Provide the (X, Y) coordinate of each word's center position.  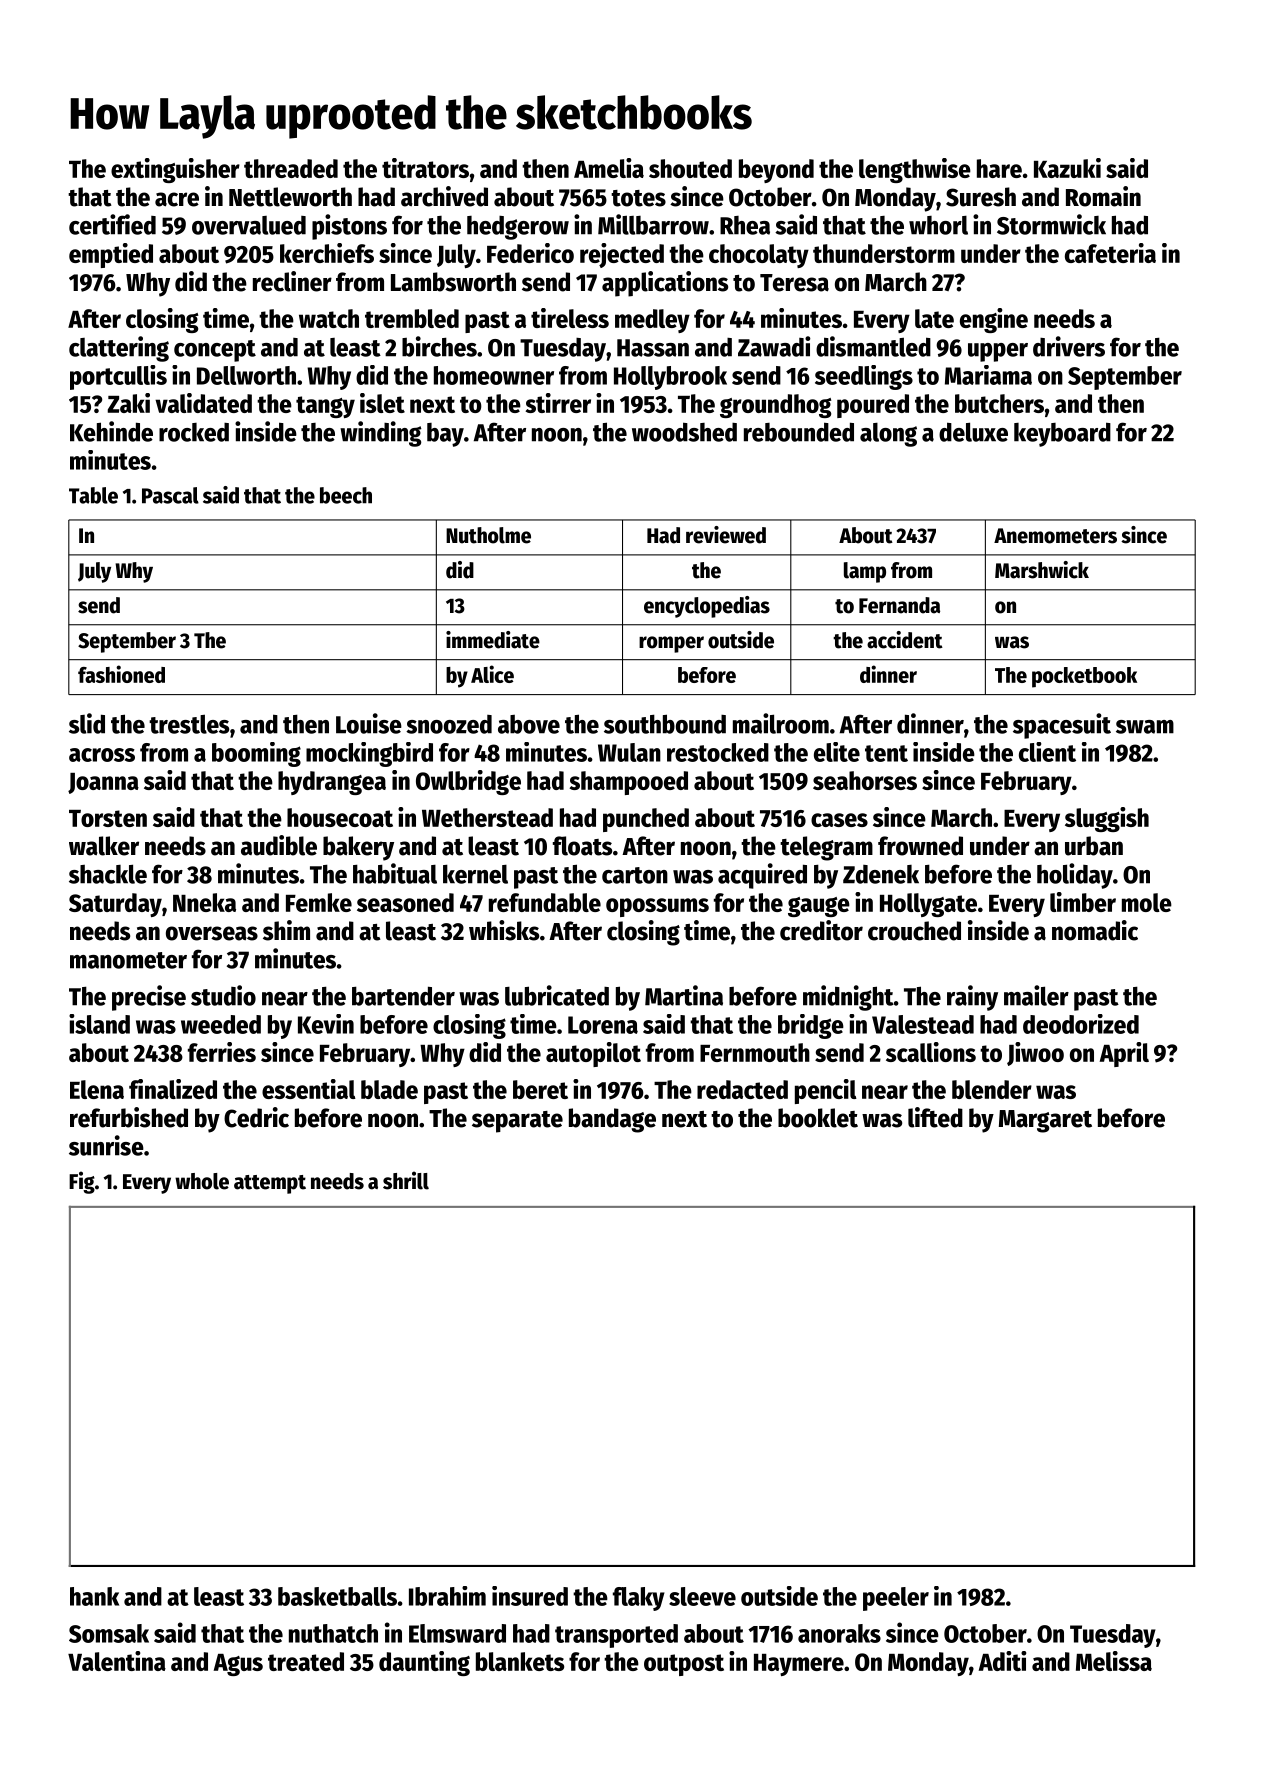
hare (999, 168)
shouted (690, 168)
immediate (493, 640)
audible (279, 845)
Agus (238, 1665)
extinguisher (175, 170)
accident (905, 640)
